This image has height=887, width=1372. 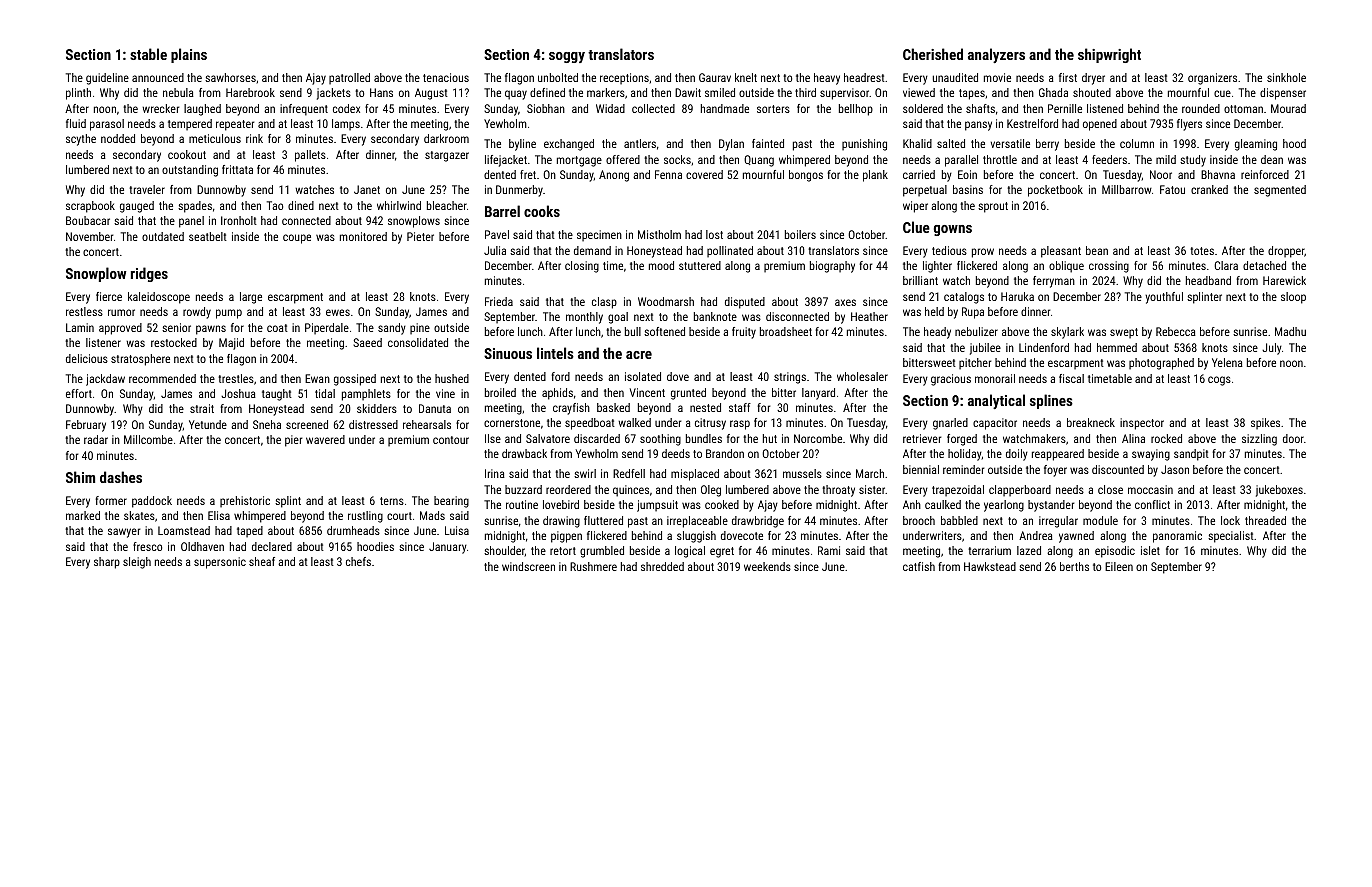 I want to click on breakneck, so click(x=1091, y=422).
